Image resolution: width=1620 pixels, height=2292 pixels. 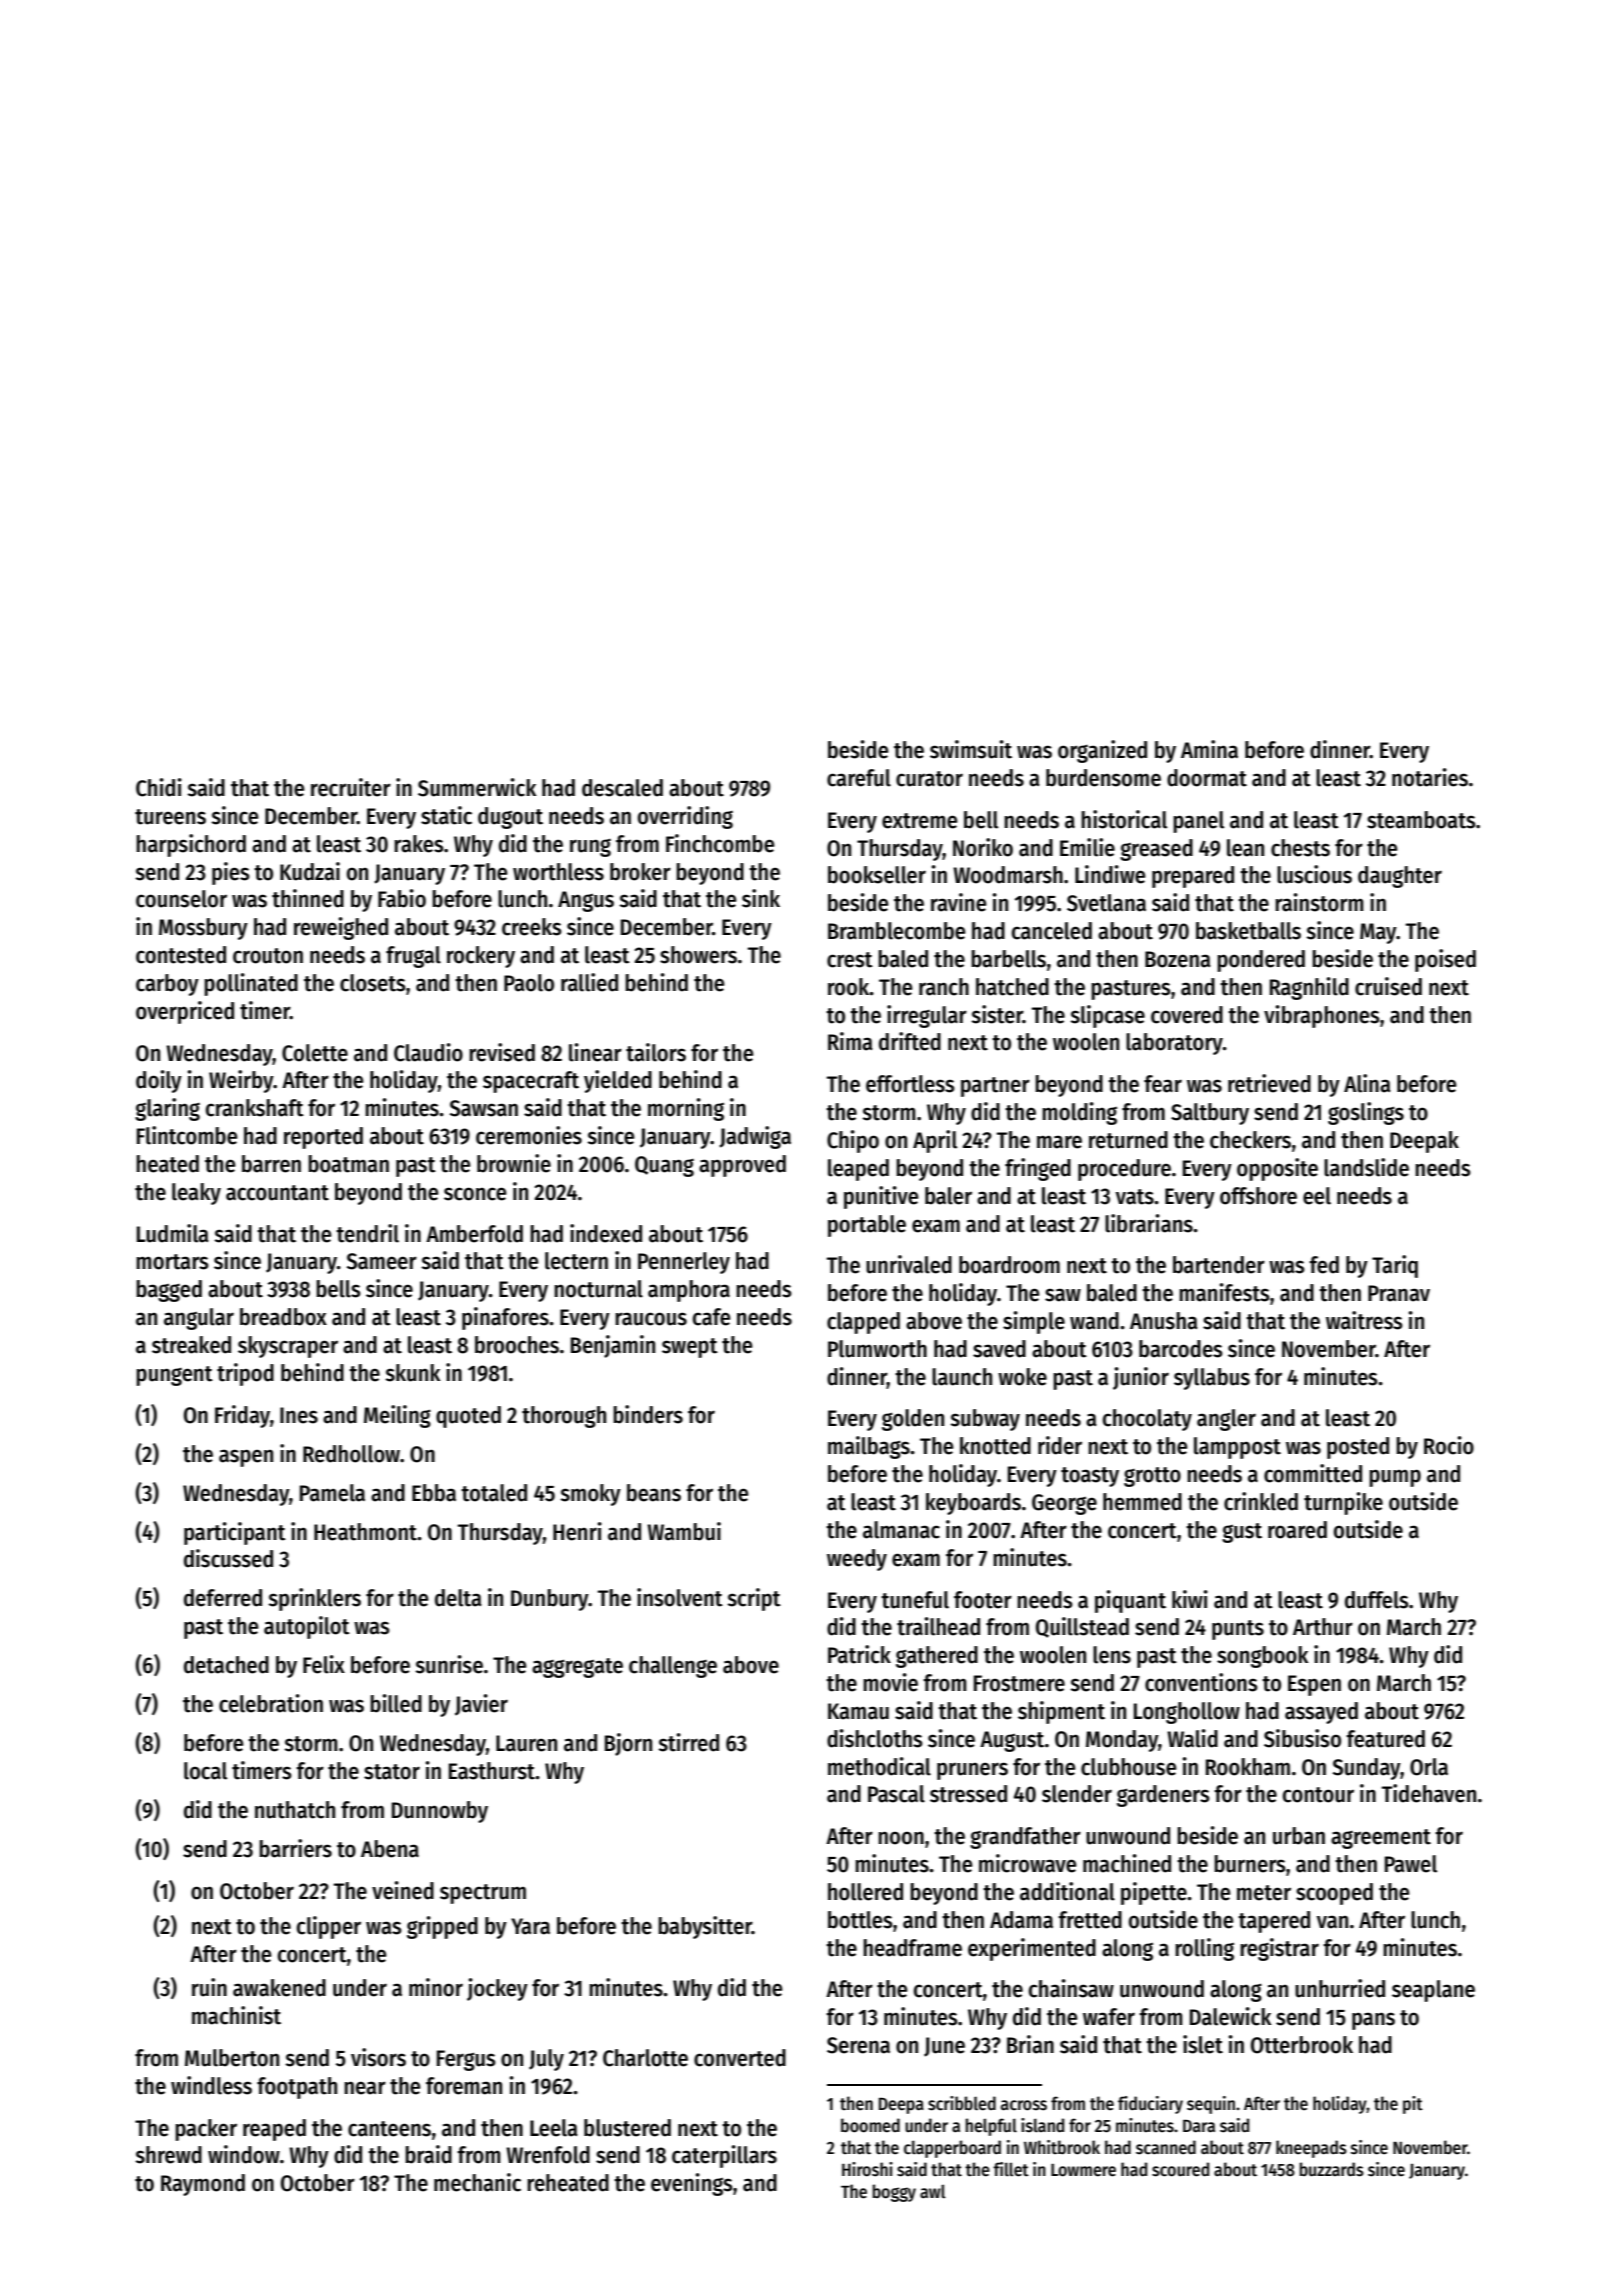 What do you see at coordinates (274, 2130) in the screenshot?
I see `reaped` at bounding box center [274, 2130].
